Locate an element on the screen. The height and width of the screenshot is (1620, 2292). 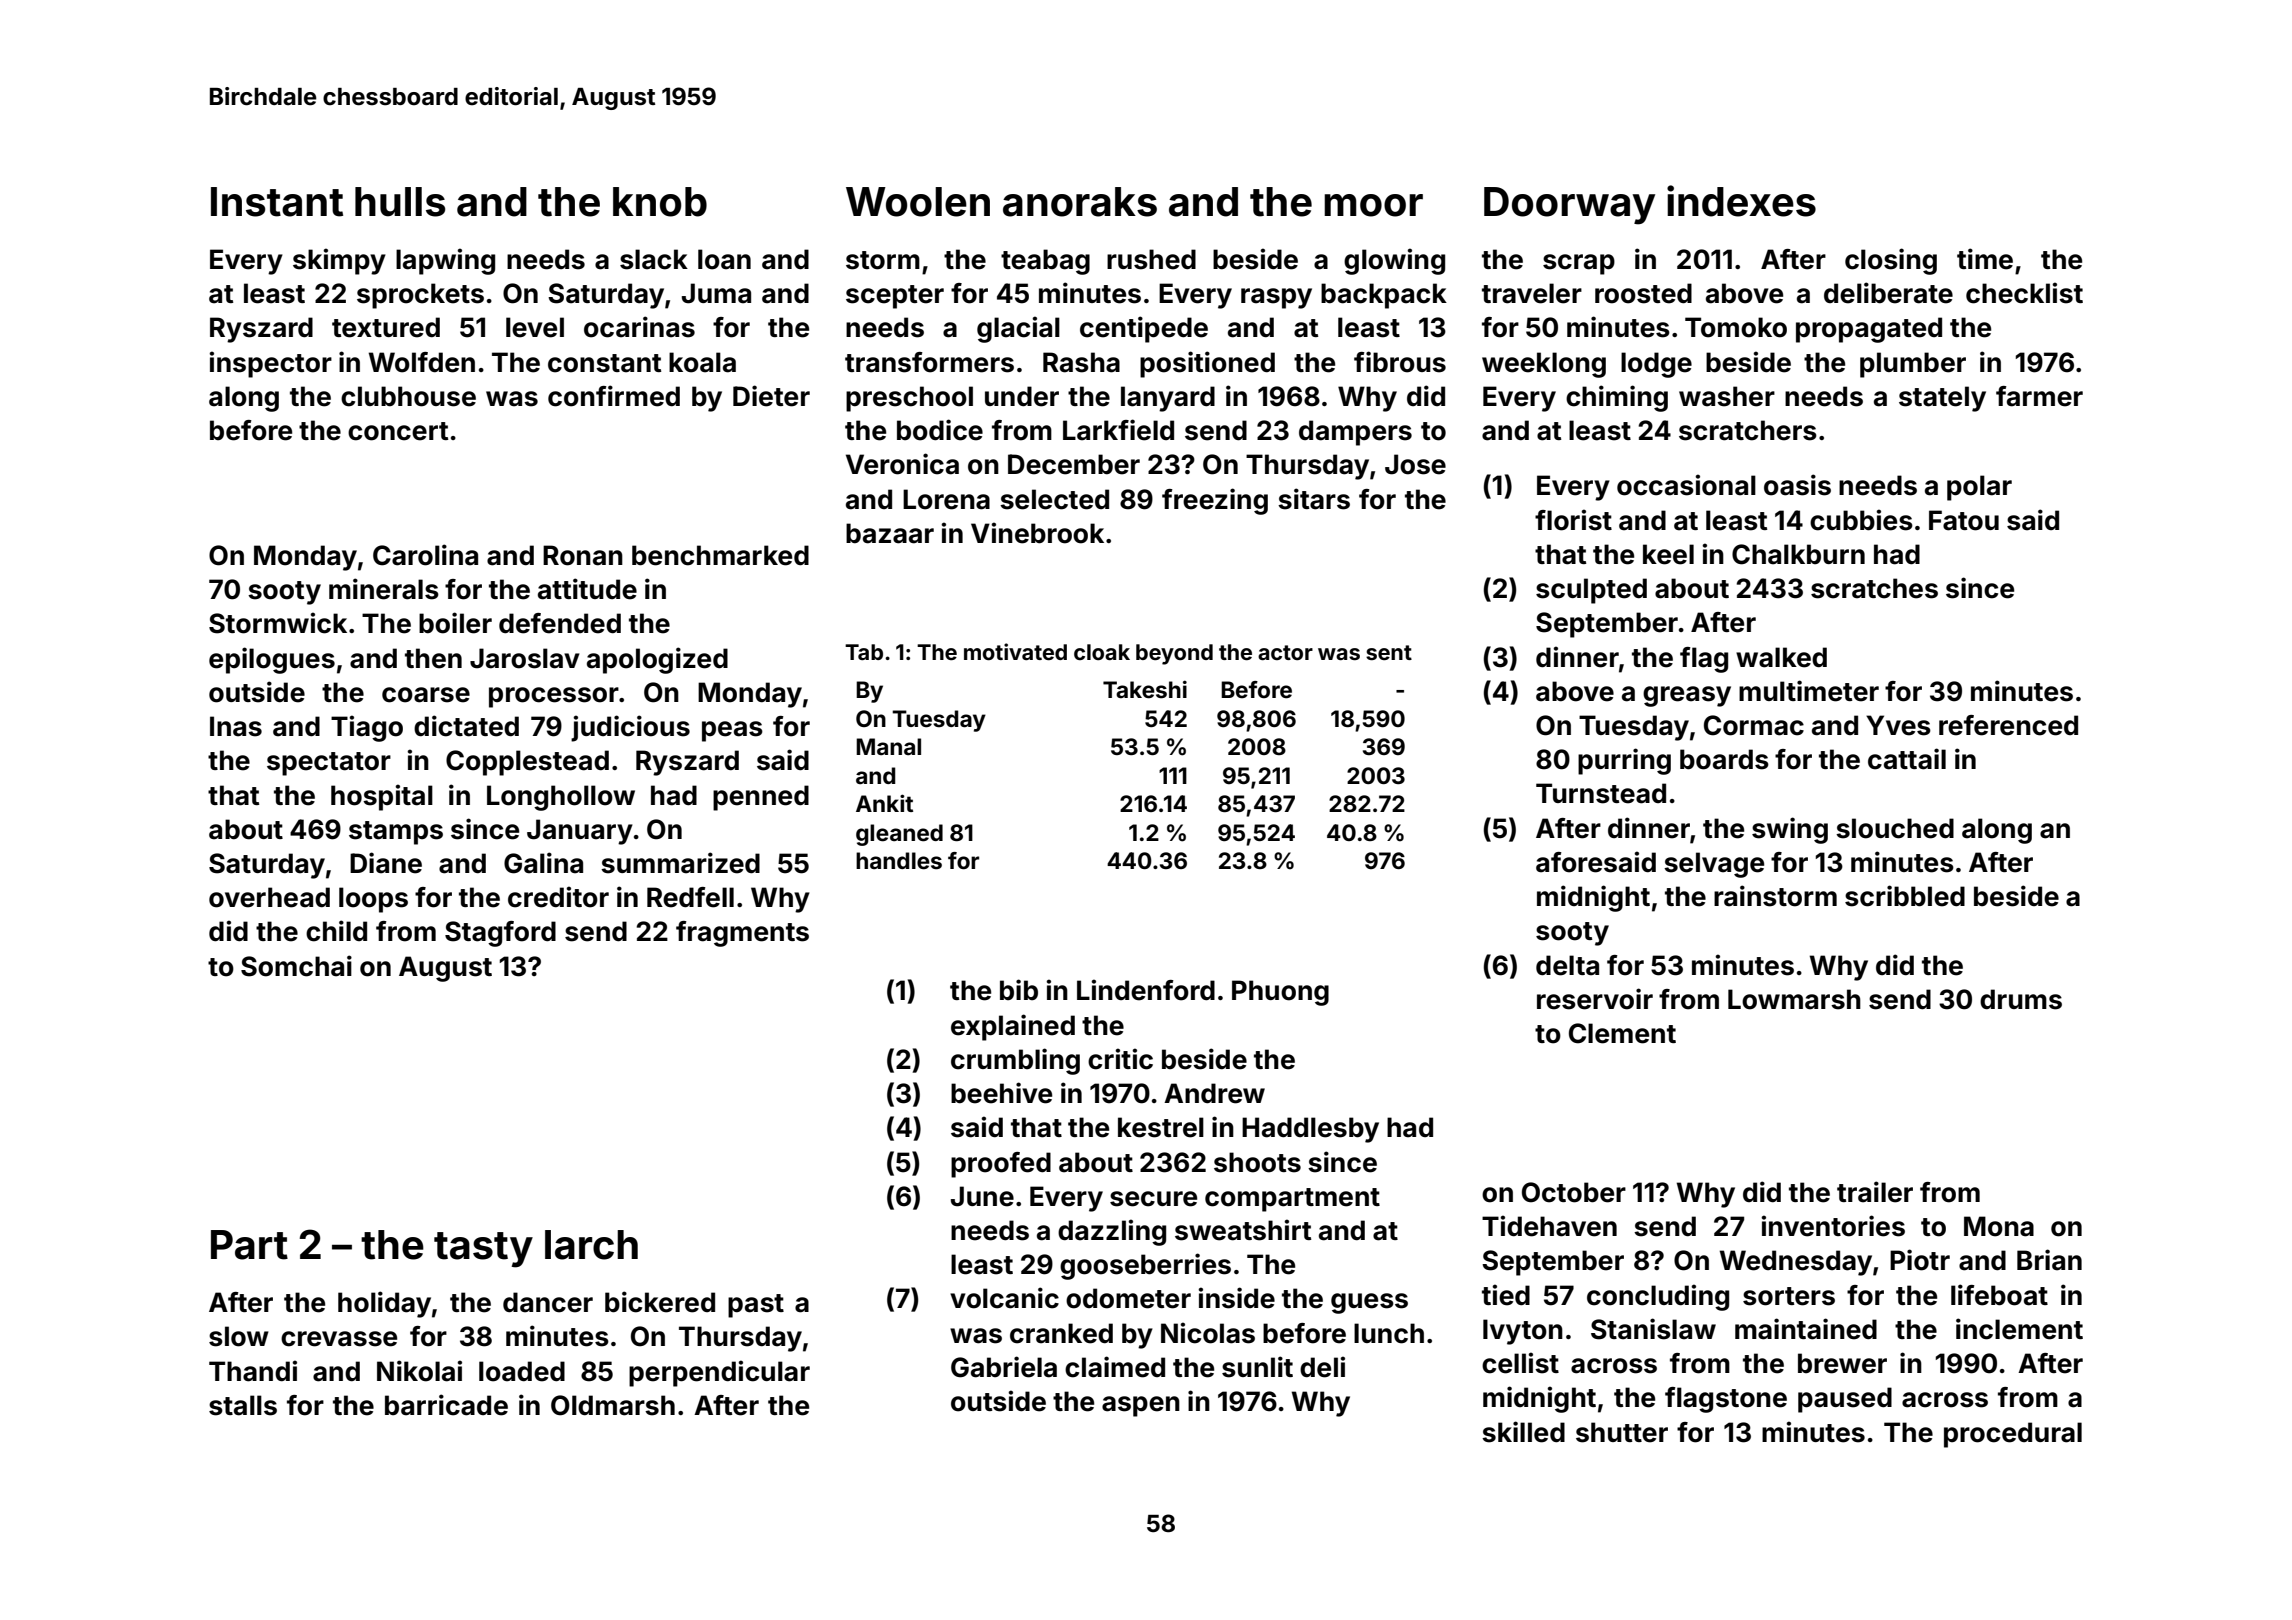
Ankit is located at coordinates (884, 803).
